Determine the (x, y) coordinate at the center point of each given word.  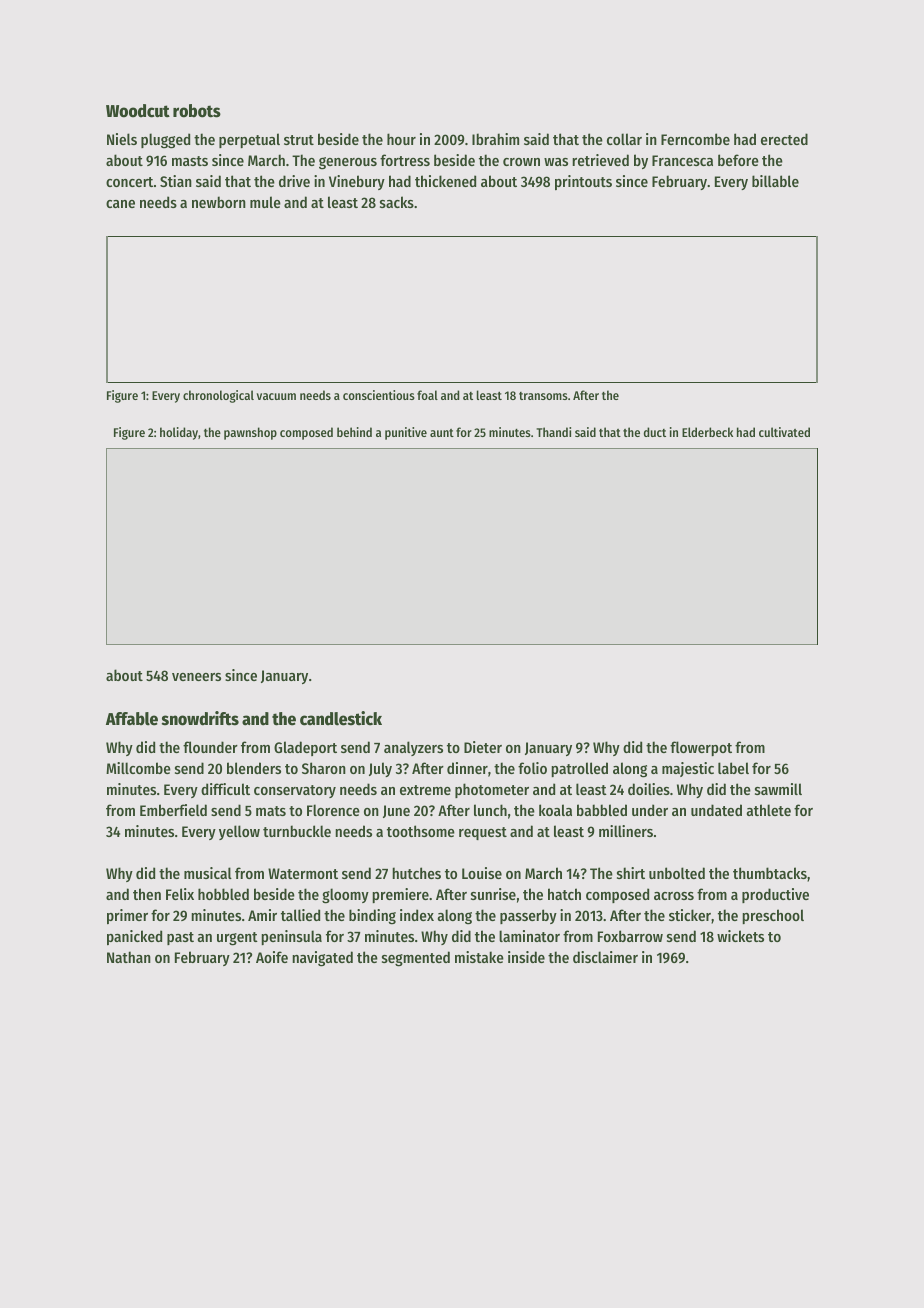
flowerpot (701, 748)
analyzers (413, 748)
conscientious (379, 395)
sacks (397, 202)
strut (299, 140)
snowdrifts (200, 718)
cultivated (784, 432)
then (147, 894)
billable (775, 181)
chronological (218, 396)
